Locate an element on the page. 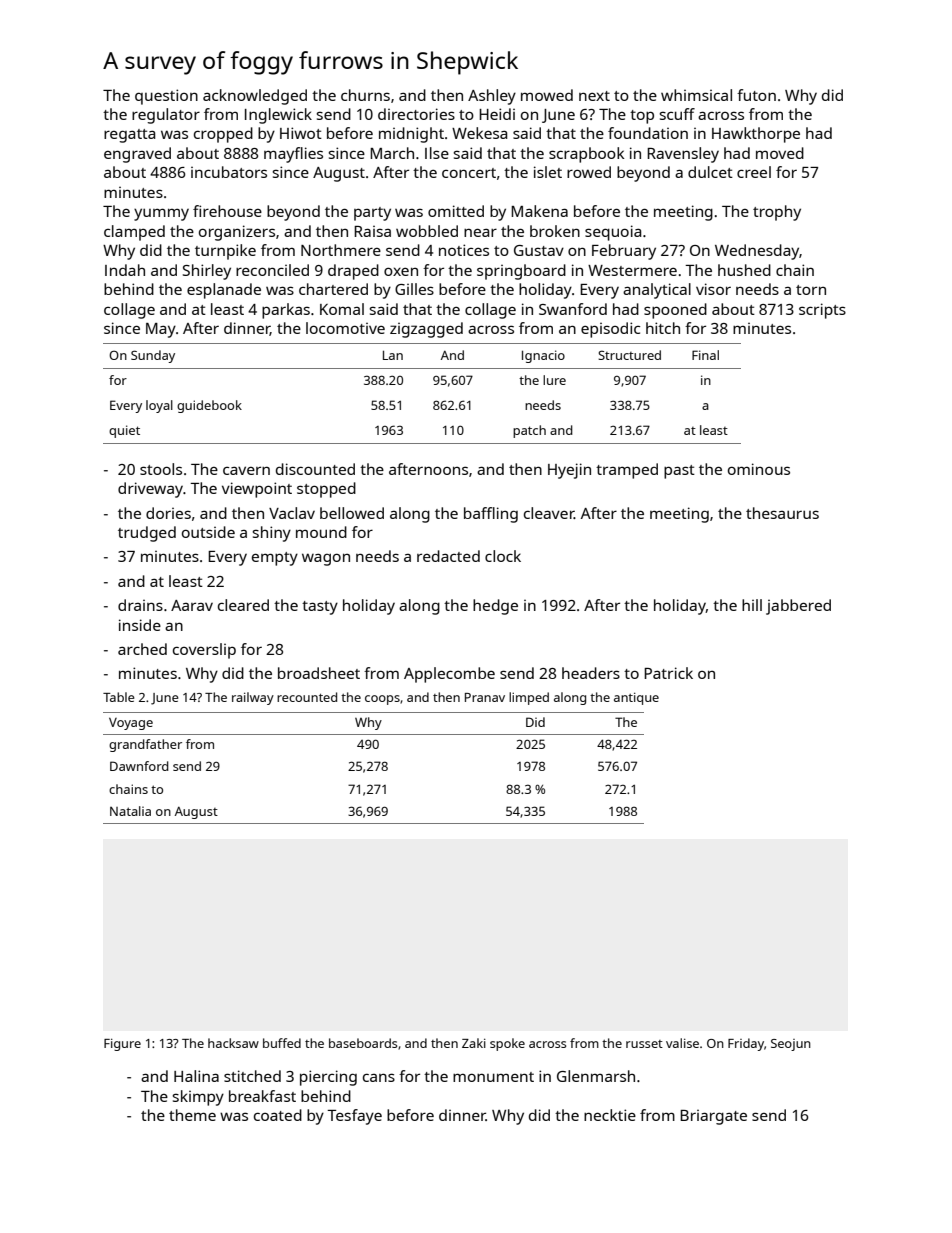 The image size is (952, 1233). Final is located at coordinates (705, 355).
